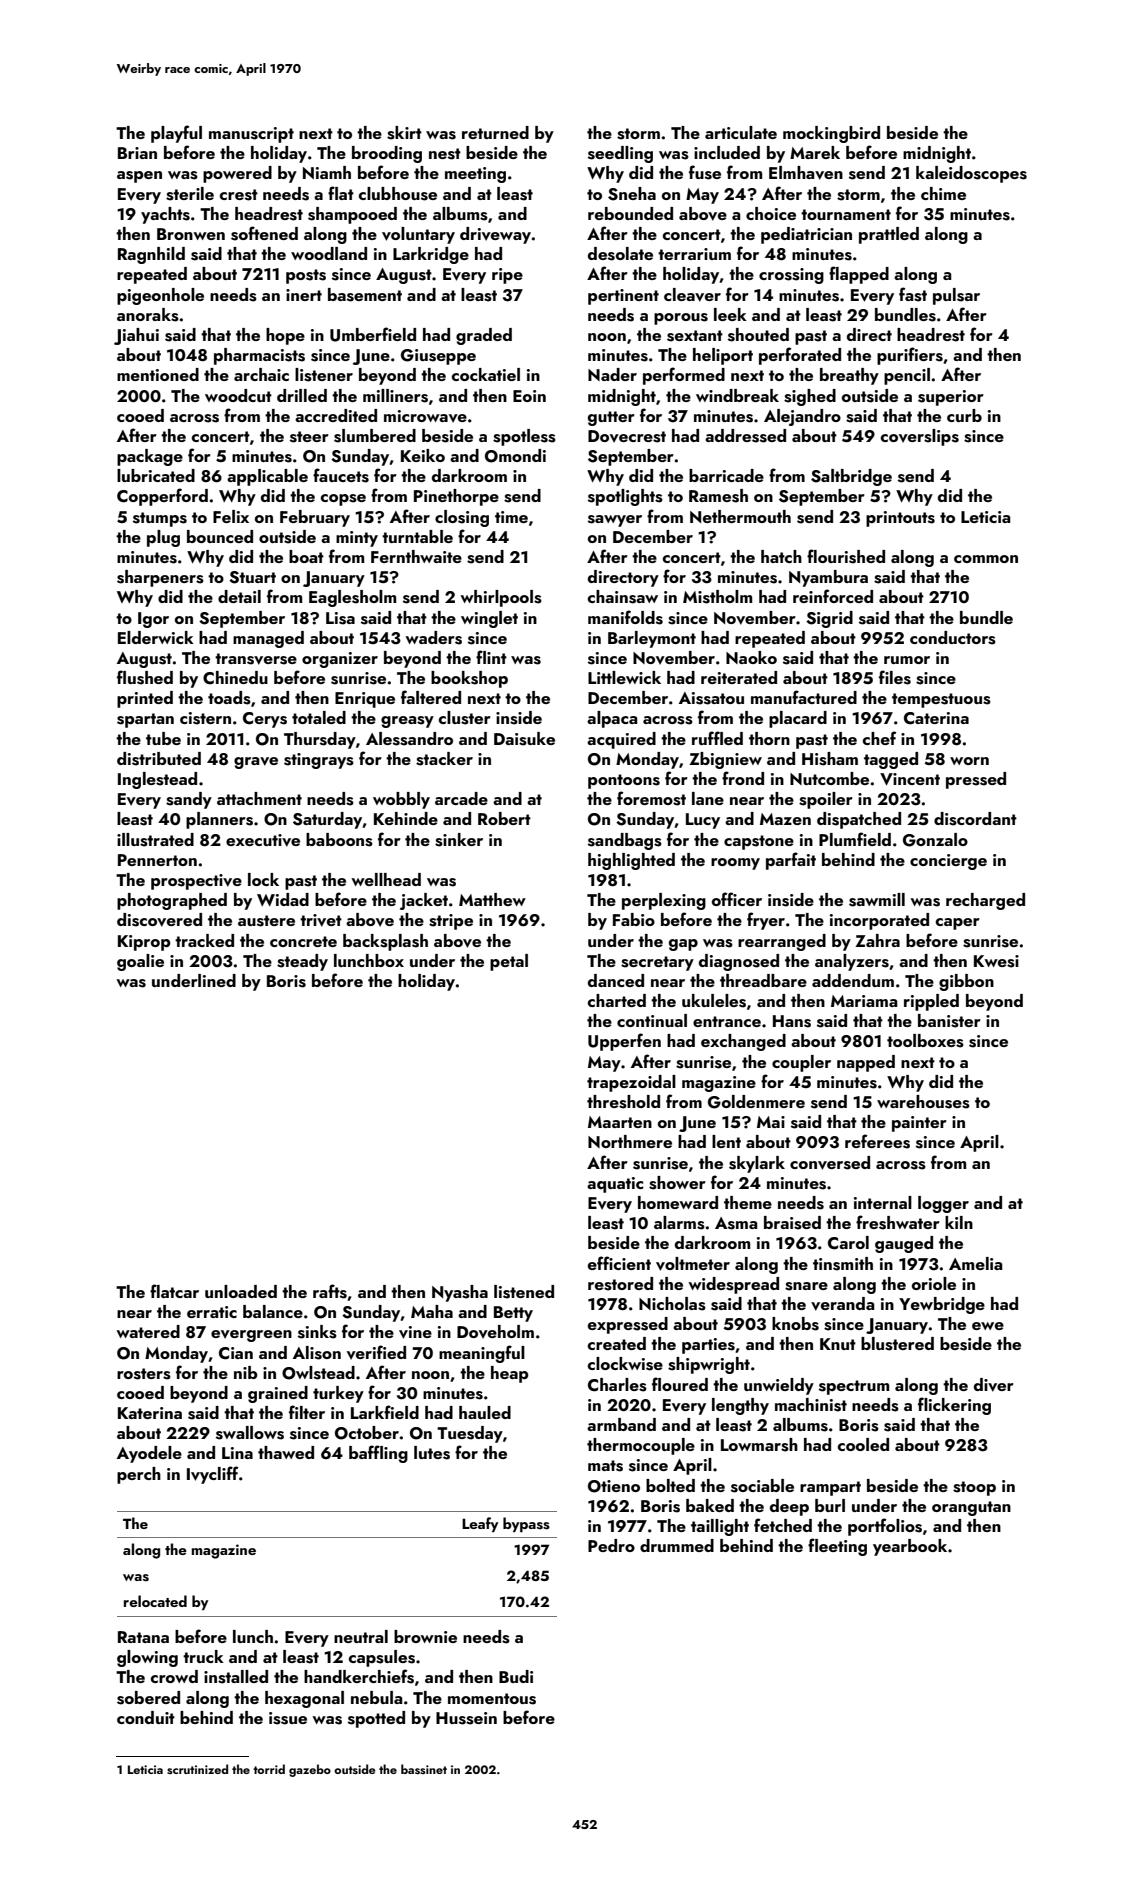 Image resolution: width=1144 pixels, height=1884 pixels. I want to click on banister, so click(949, 1021).
